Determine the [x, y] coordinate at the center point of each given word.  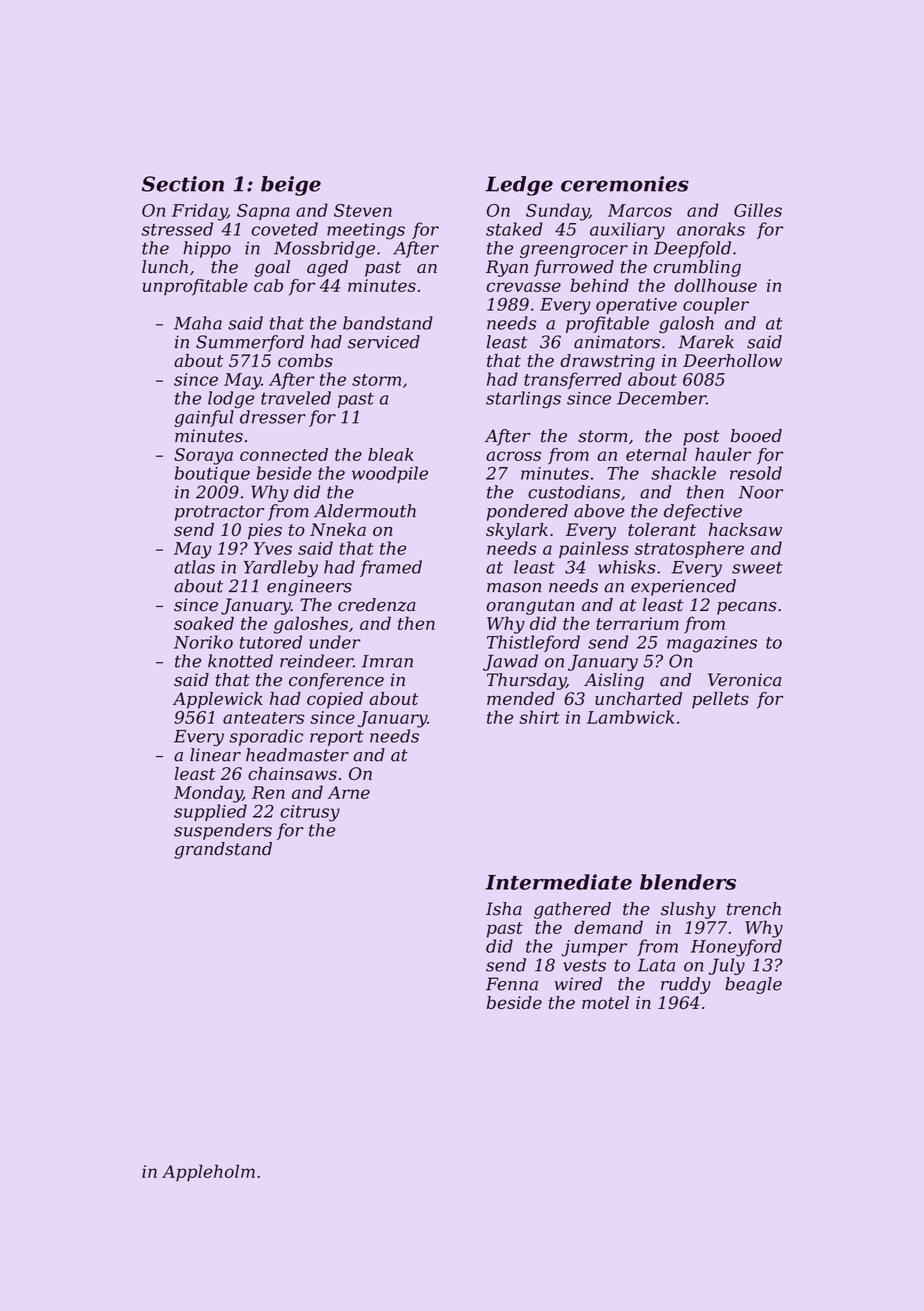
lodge [231, 400]
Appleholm [208, 1173]
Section [183, 184]
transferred [573, 380]
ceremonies [625, 184]
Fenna [512, 984]
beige [291, 186]
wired [578, 984]
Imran [387, 661]
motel [605, 1002]
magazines [712, 644]
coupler [716, 305]
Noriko [203, 642]
